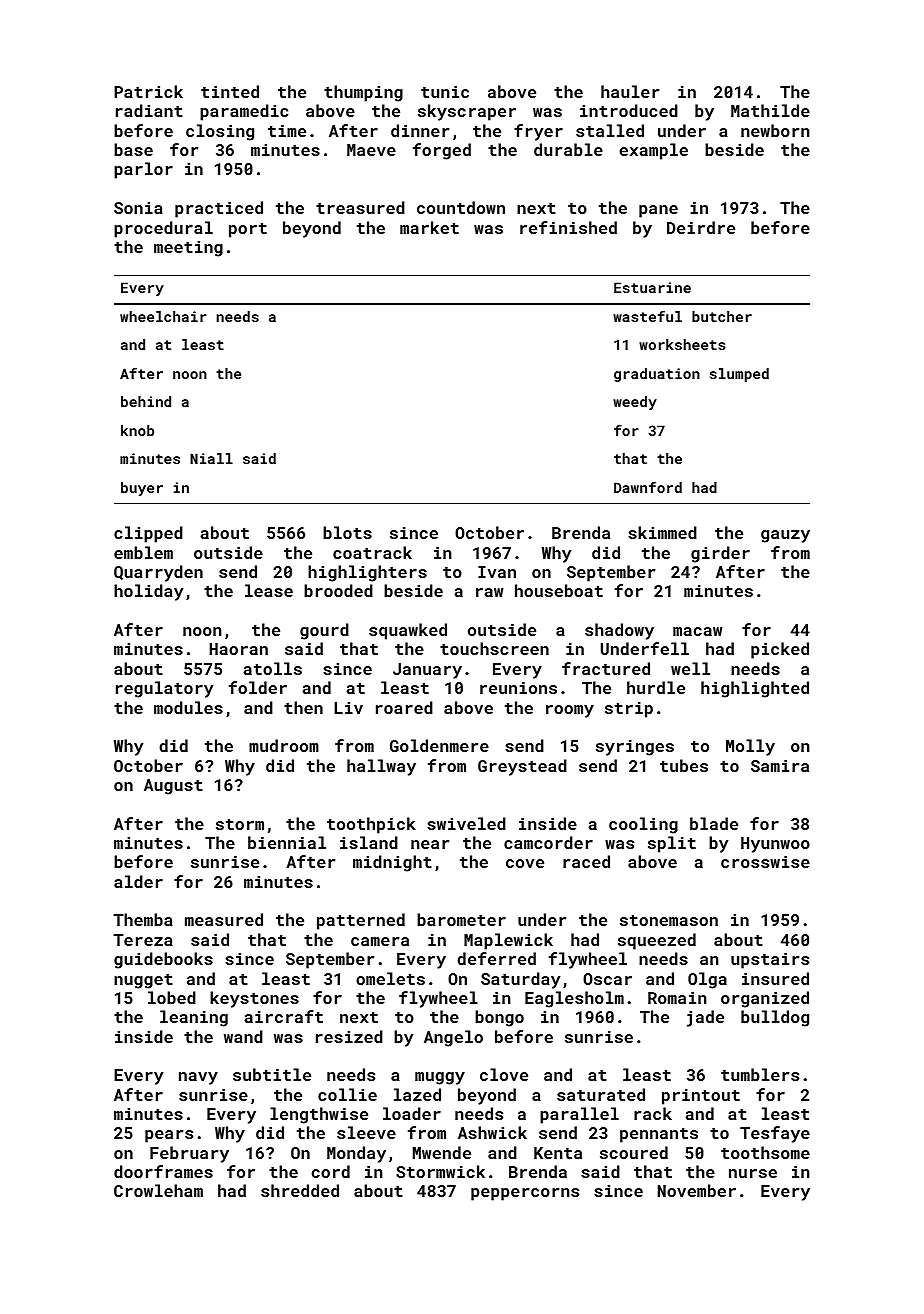 The height and width of the screenshot is (1314, 924). What do you see at coordinates (163, 960) in the screenshot?
I see `guidebooks` at bounding box center [163, 960].
